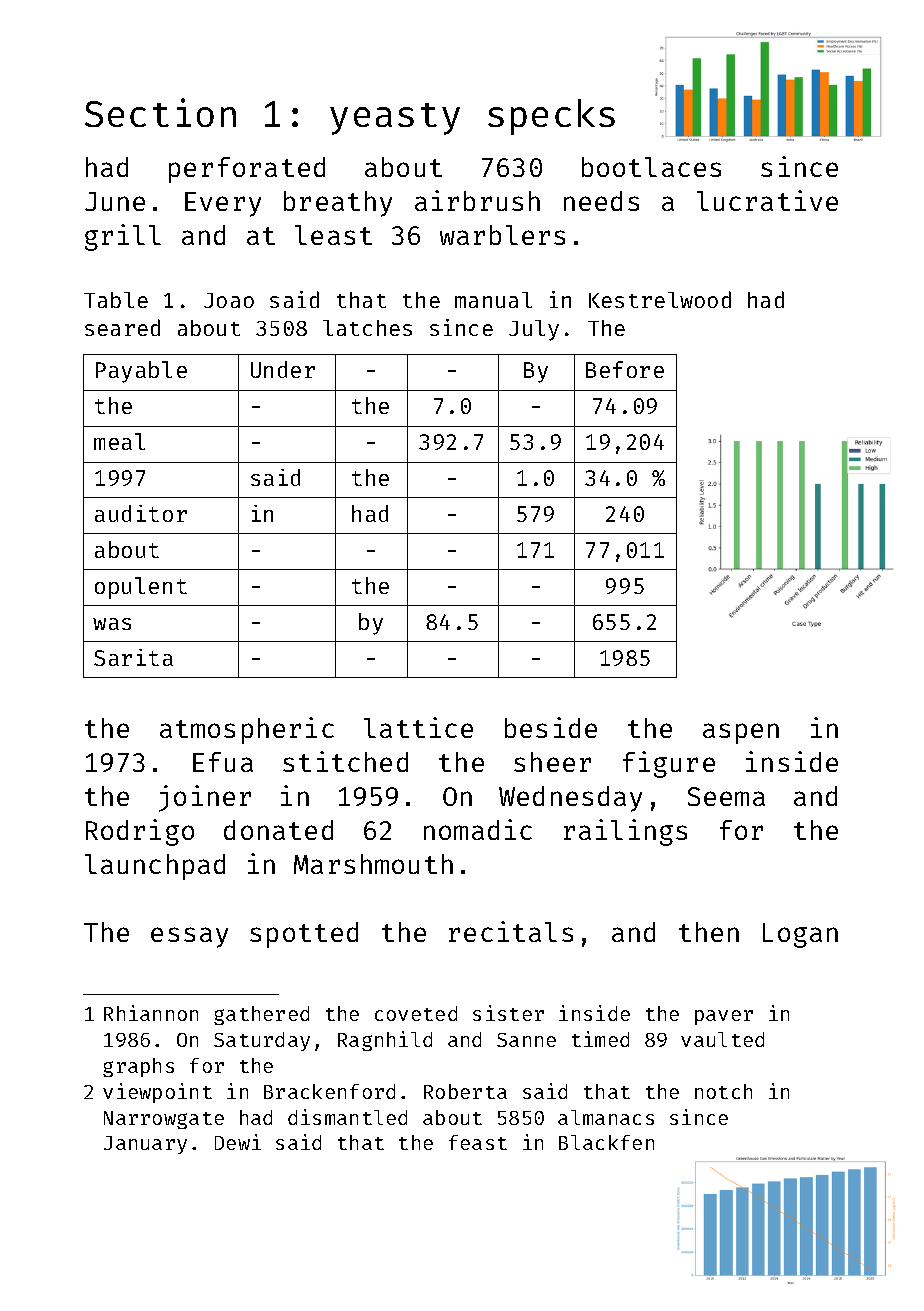 This page has width=924, height=1311. I want to click on Sarita, so click(133, 657).
